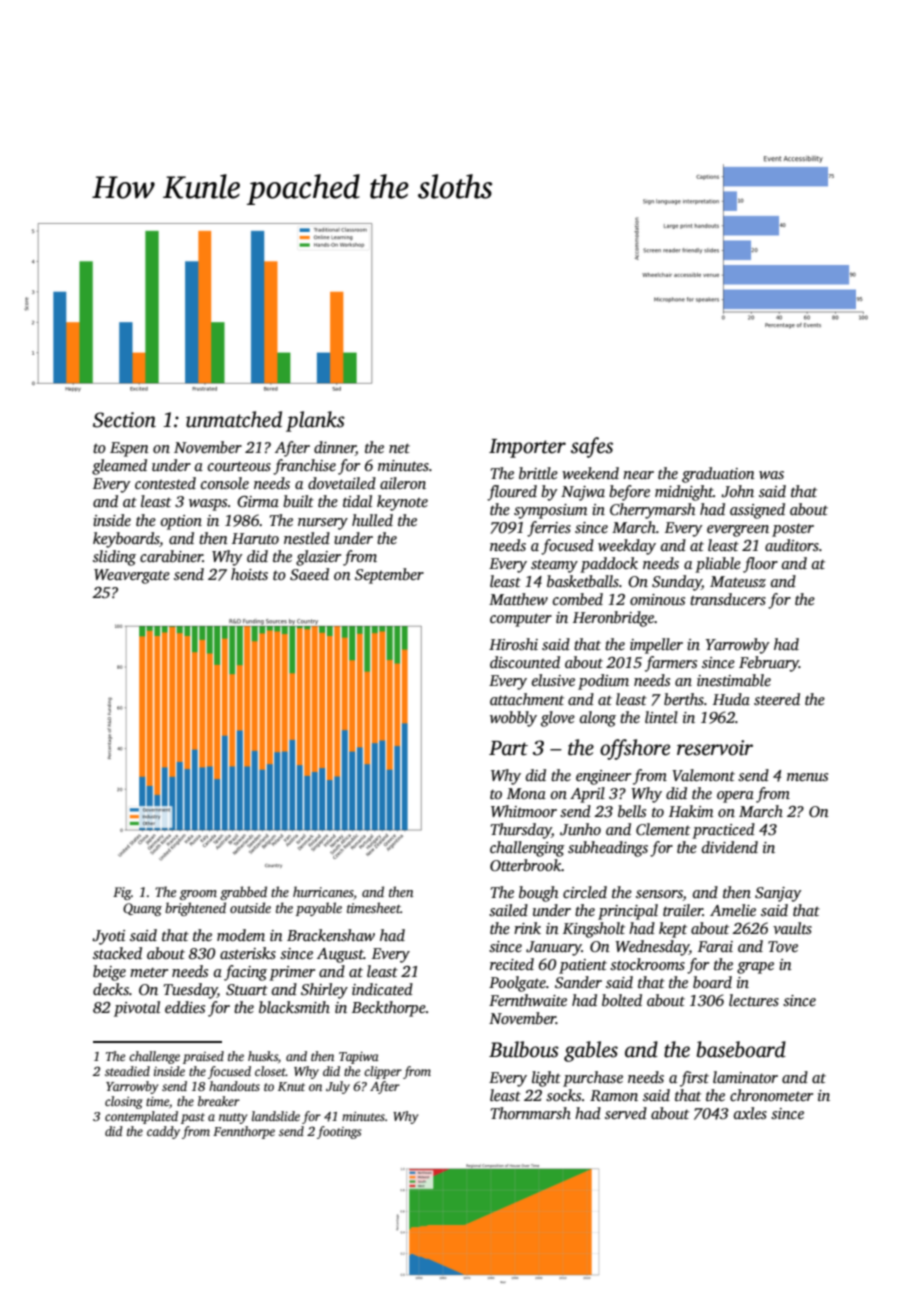  What do you see at coordinates (124, 420) in the page?
I see `Section` at bounding box center [124, 420].
